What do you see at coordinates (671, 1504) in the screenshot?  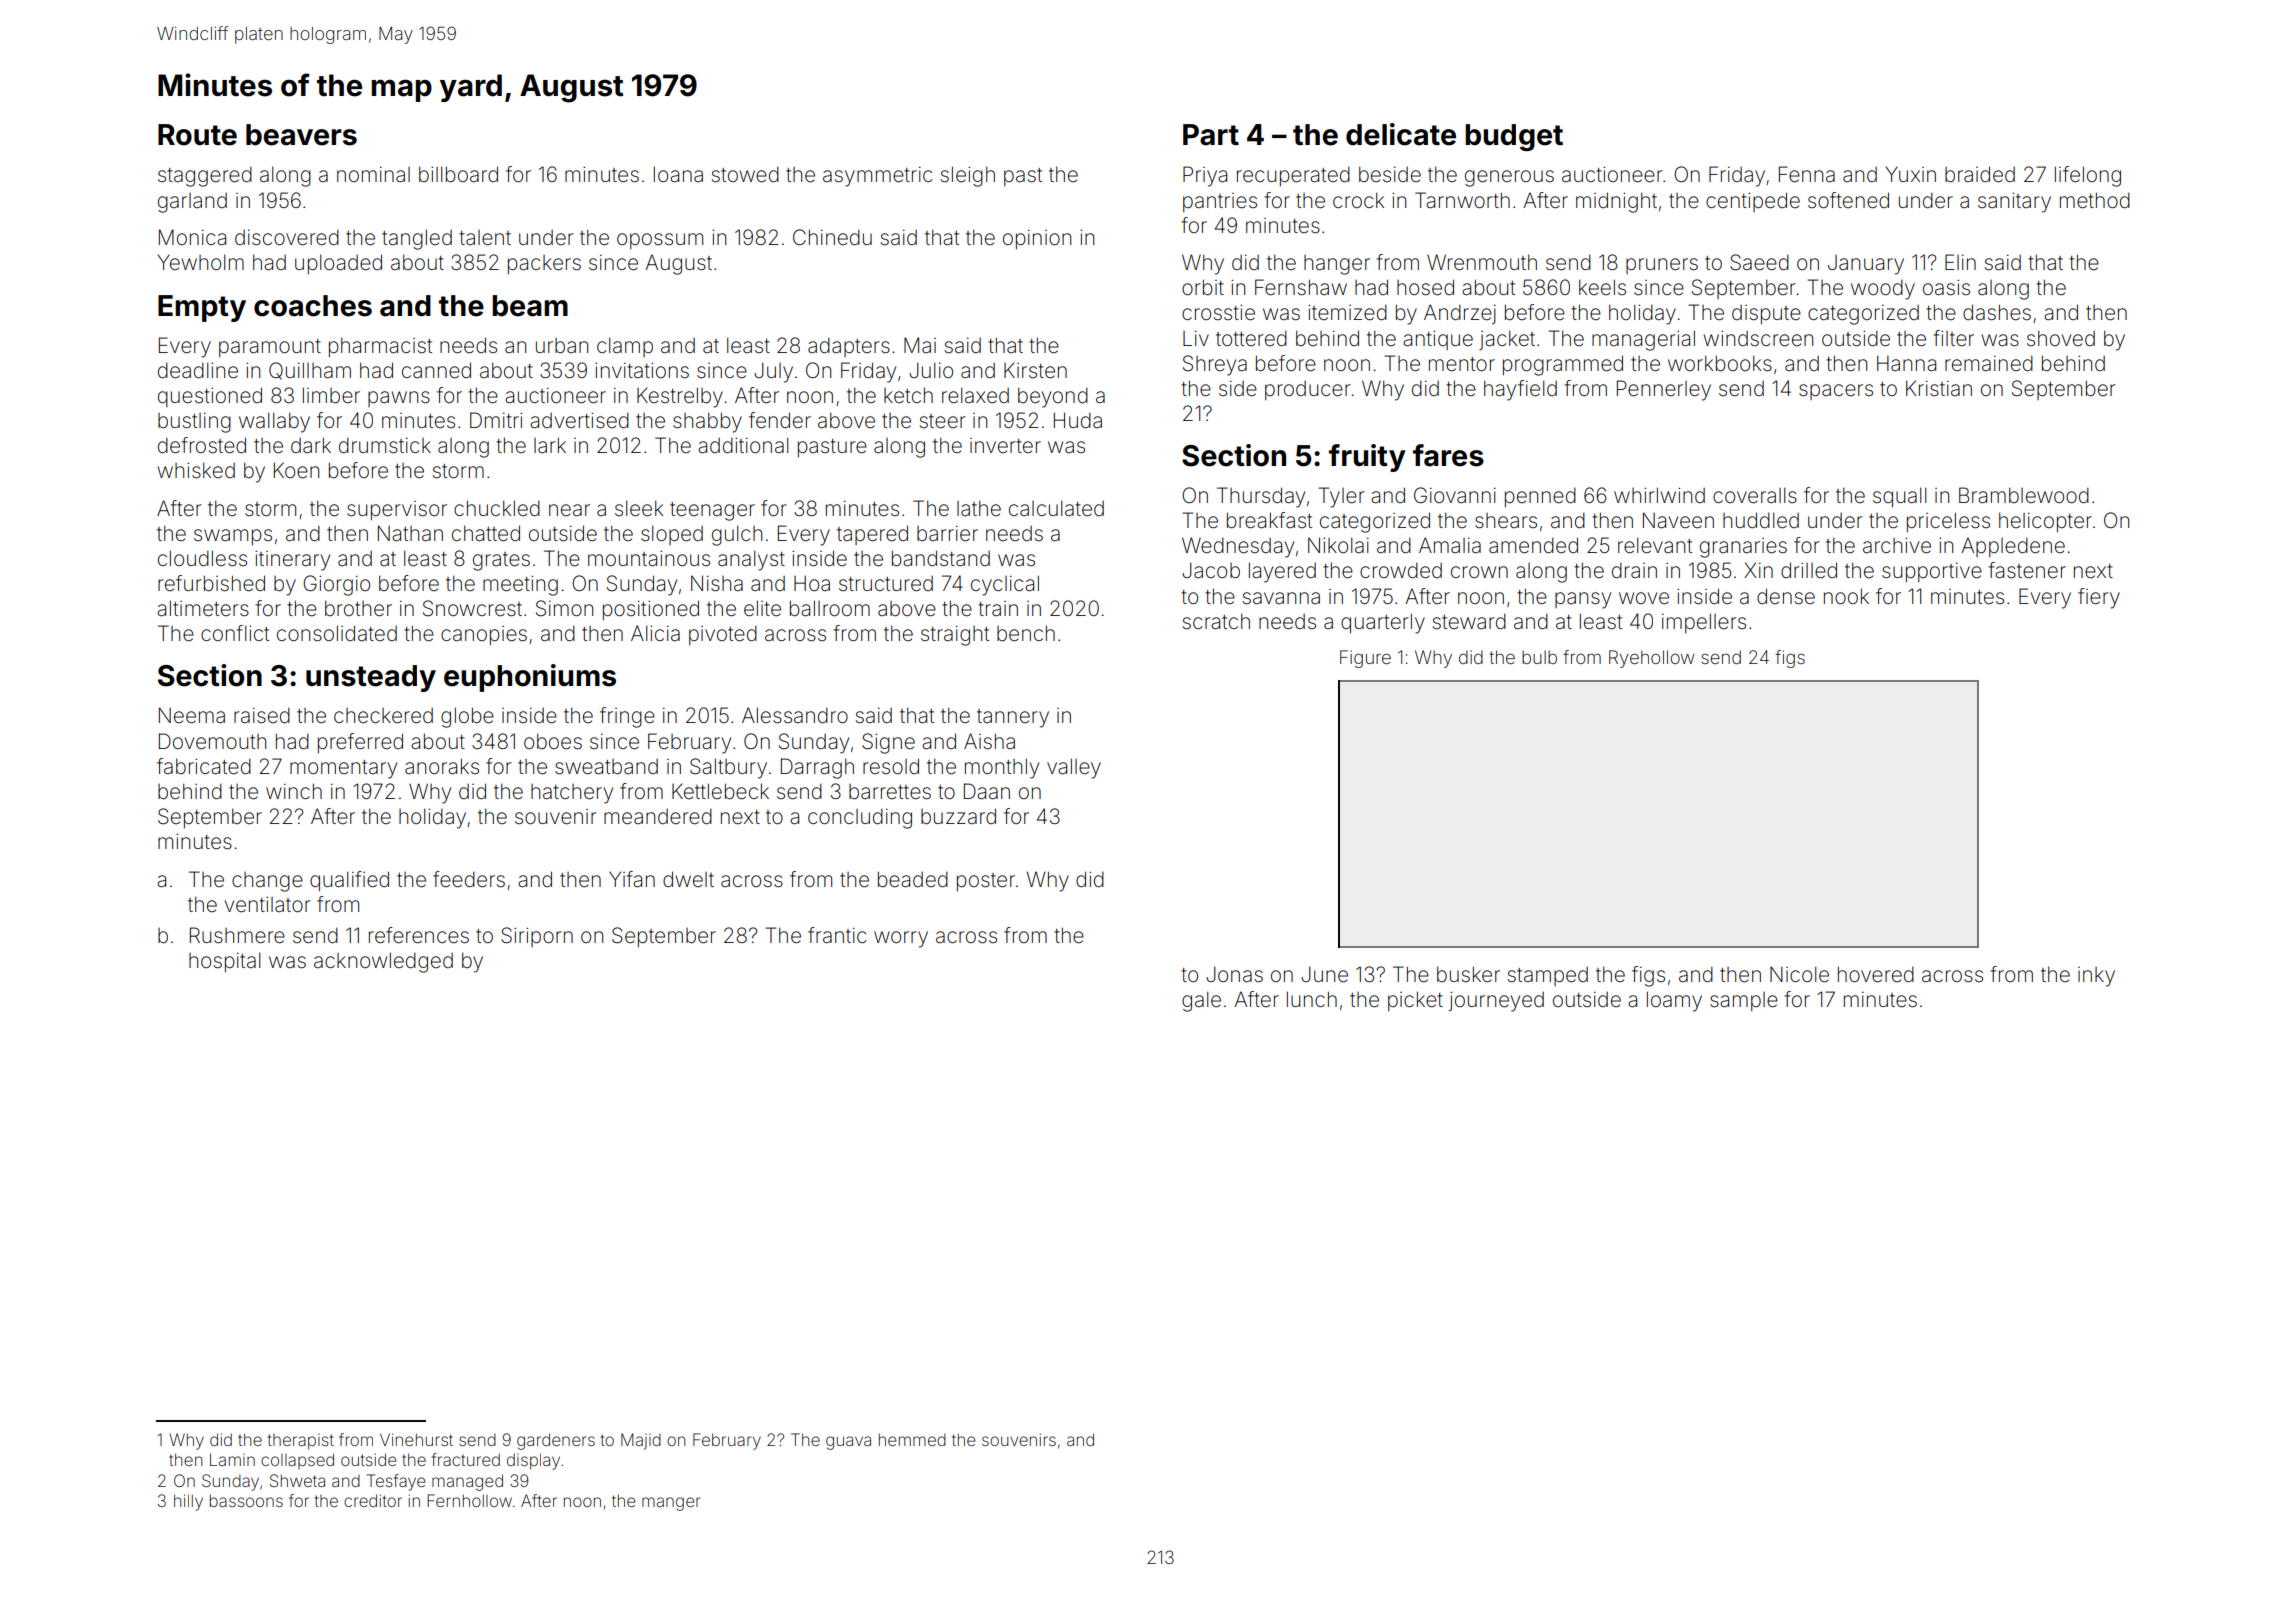 I see `manger` at bounding box center [671, 1504].
